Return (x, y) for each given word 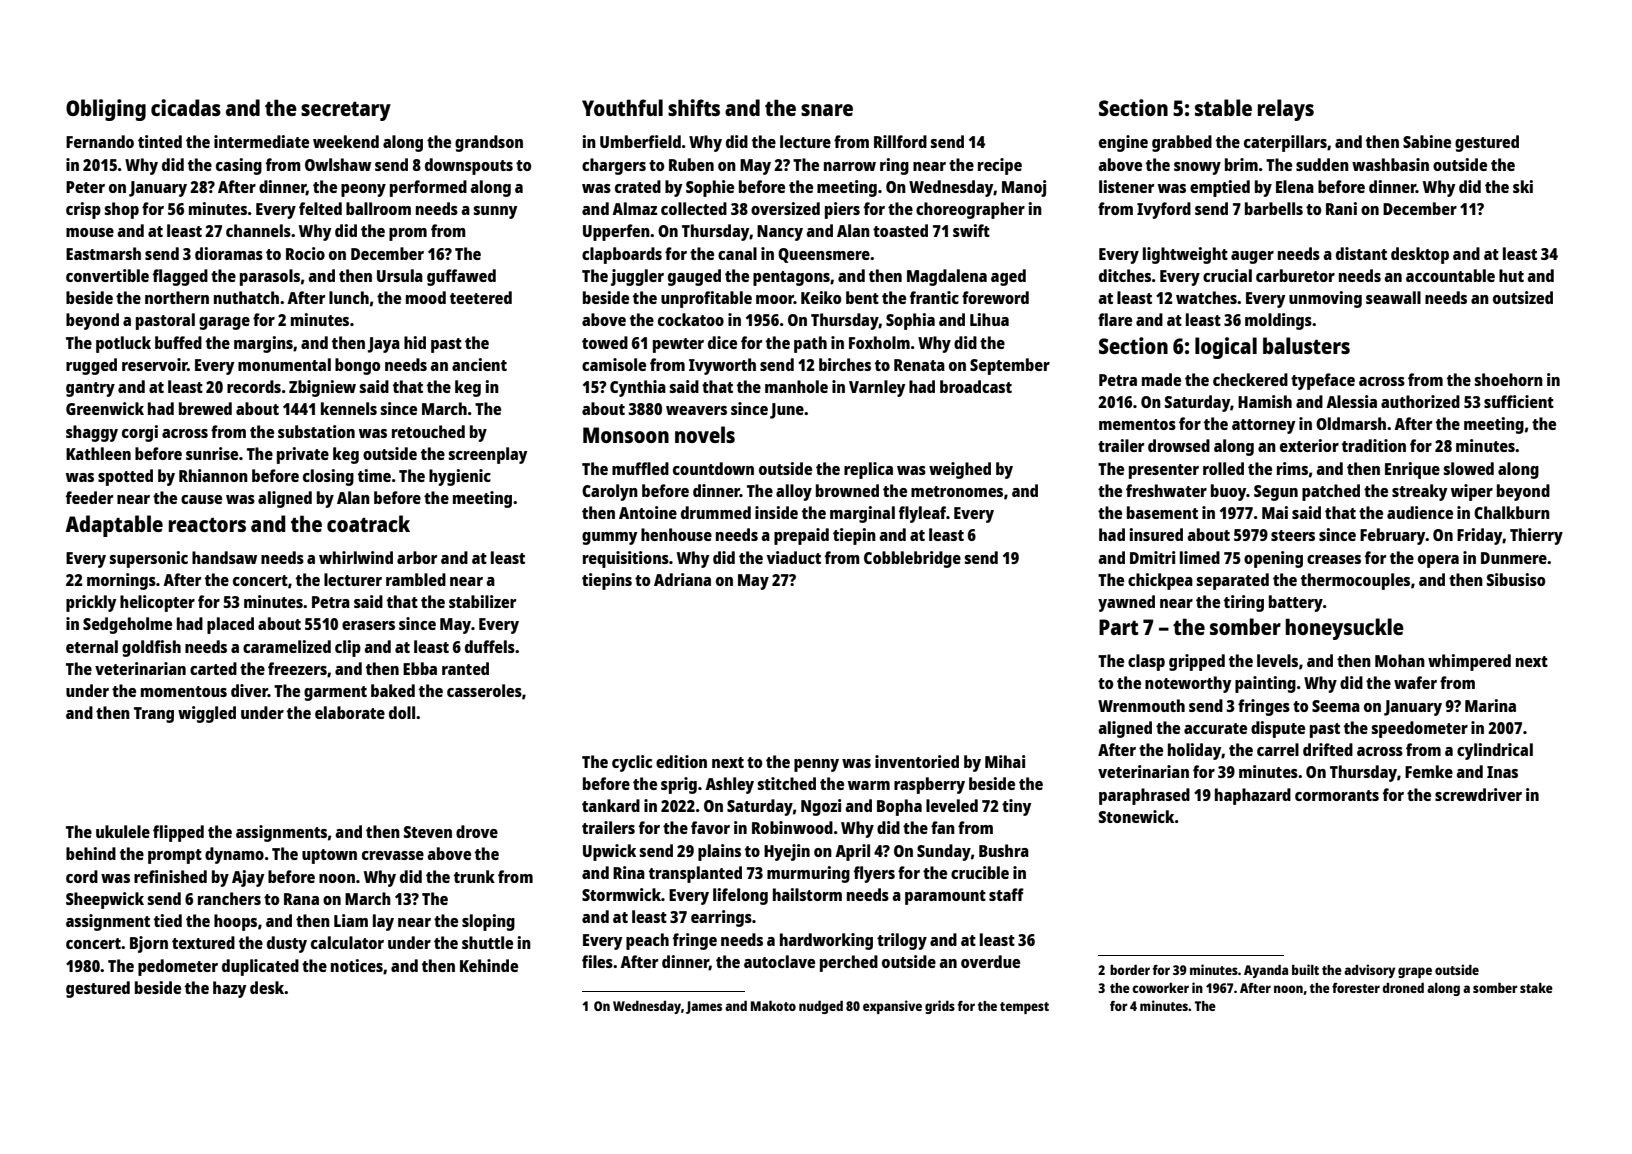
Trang (154, 715)
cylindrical (1495, 751)
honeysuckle (1344, 629)
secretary (346, 111)
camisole (614, 364)
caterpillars (1285, 143)
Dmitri (1152, 557)
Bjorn (149, 944)
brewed (205, 408)
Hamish (1265, 401)
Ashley (729, 785)
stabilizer (482, 601)
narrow (850, 166)
